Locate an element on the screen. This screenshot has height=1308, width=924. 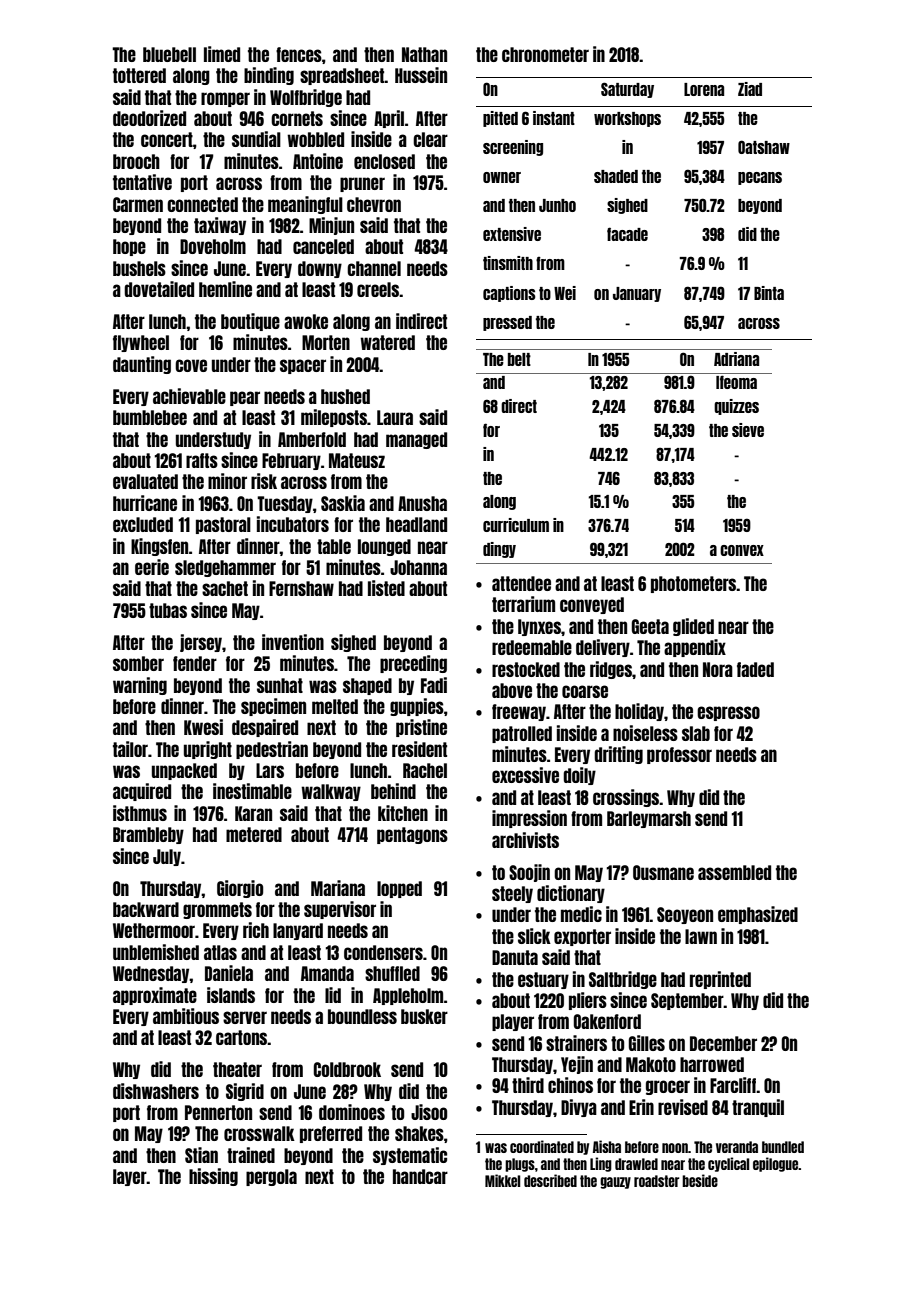
limed is located at coordinates (222, 54).
